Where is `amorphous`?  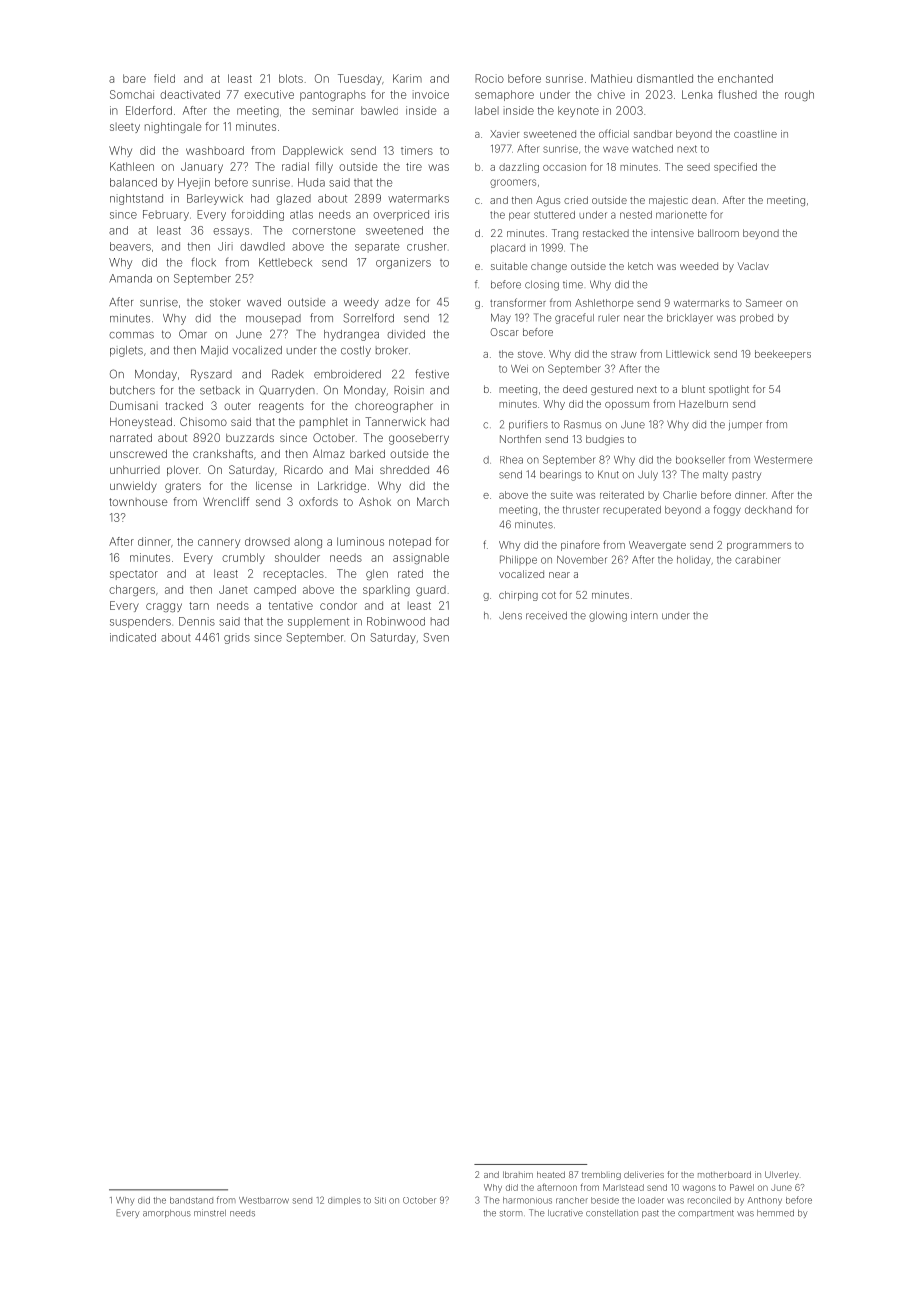
amorphous is located at coordinates (167, 1214).
